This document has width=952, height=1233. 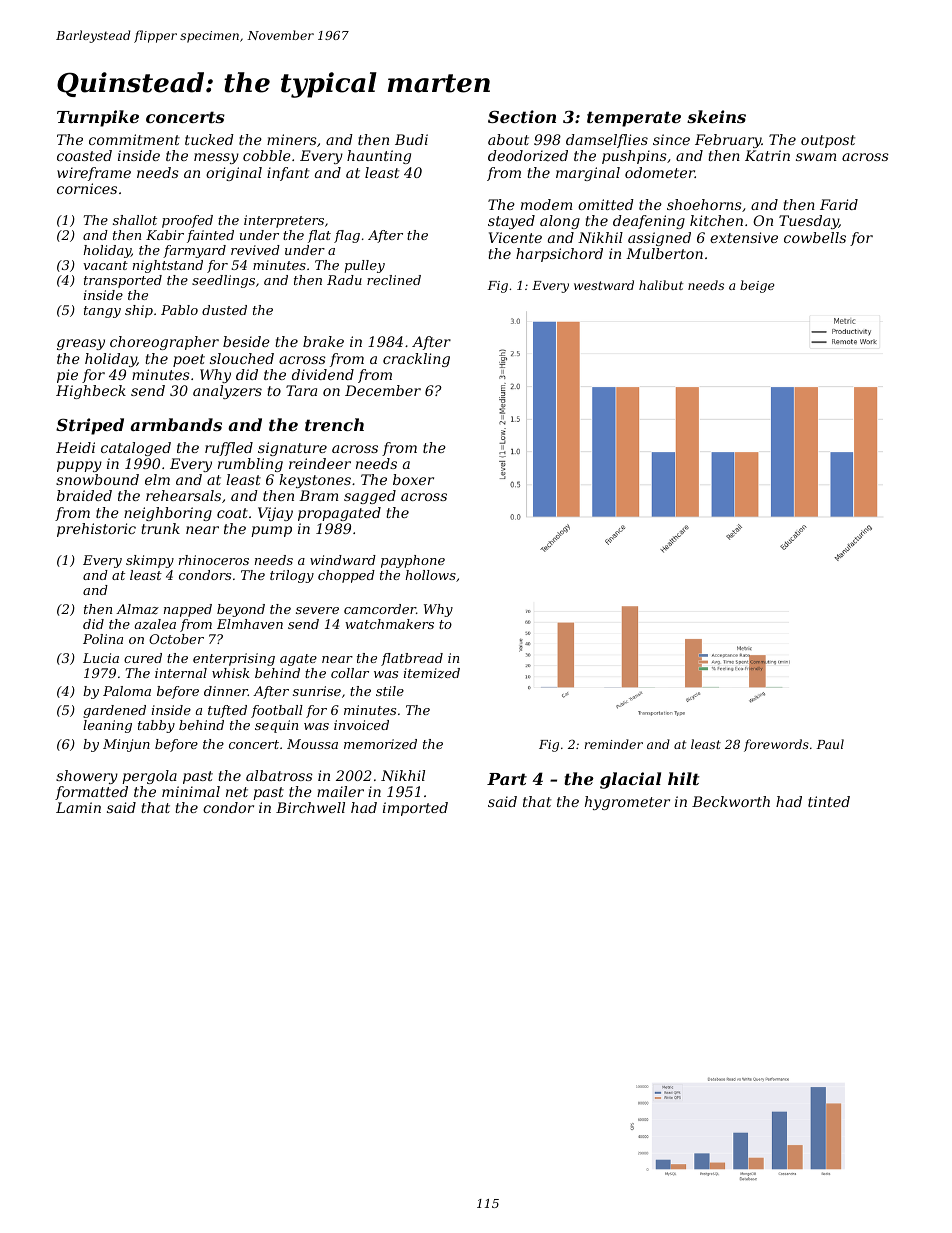 I want to click on tucked, so click(x=209, y=139).
